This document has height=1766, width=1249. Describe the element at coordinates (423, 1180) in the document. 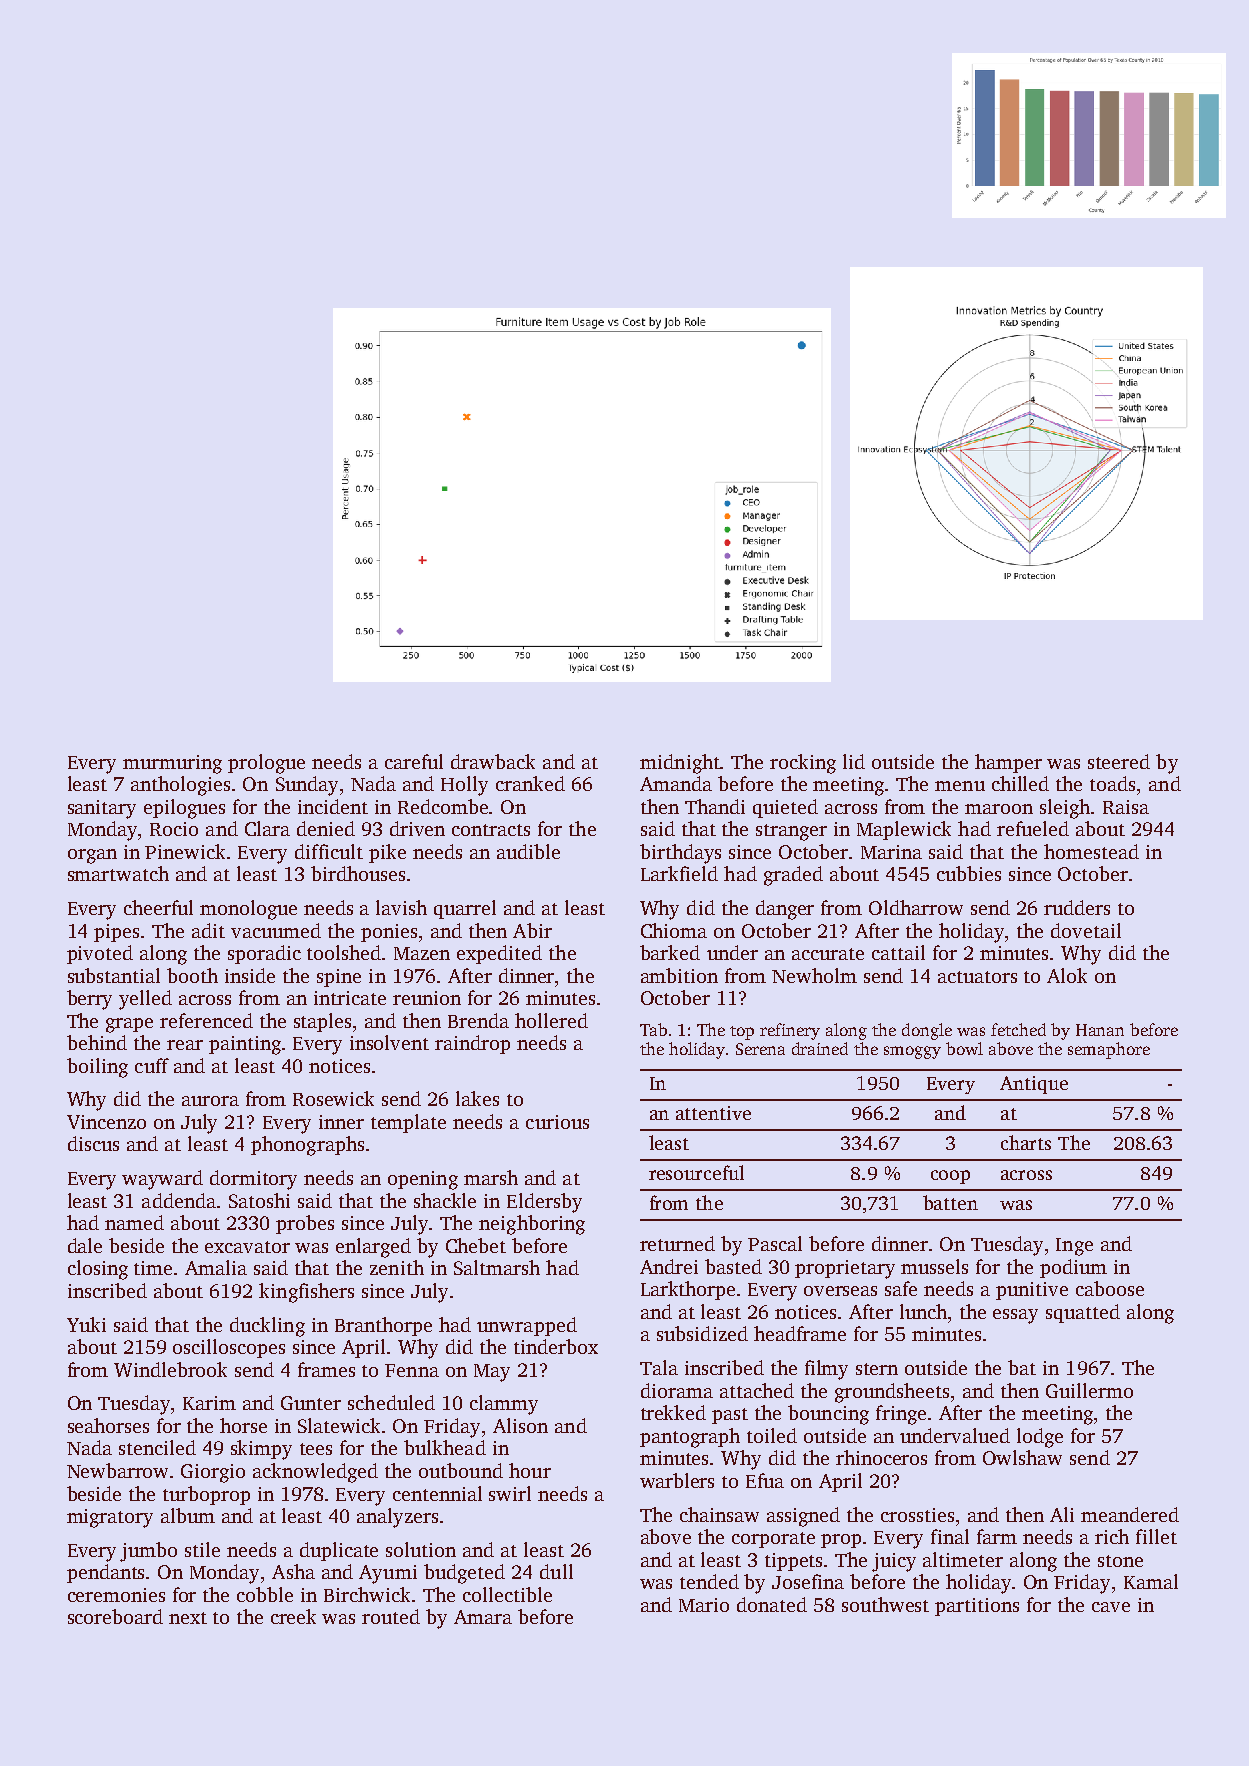

I see `opening` at that location.
